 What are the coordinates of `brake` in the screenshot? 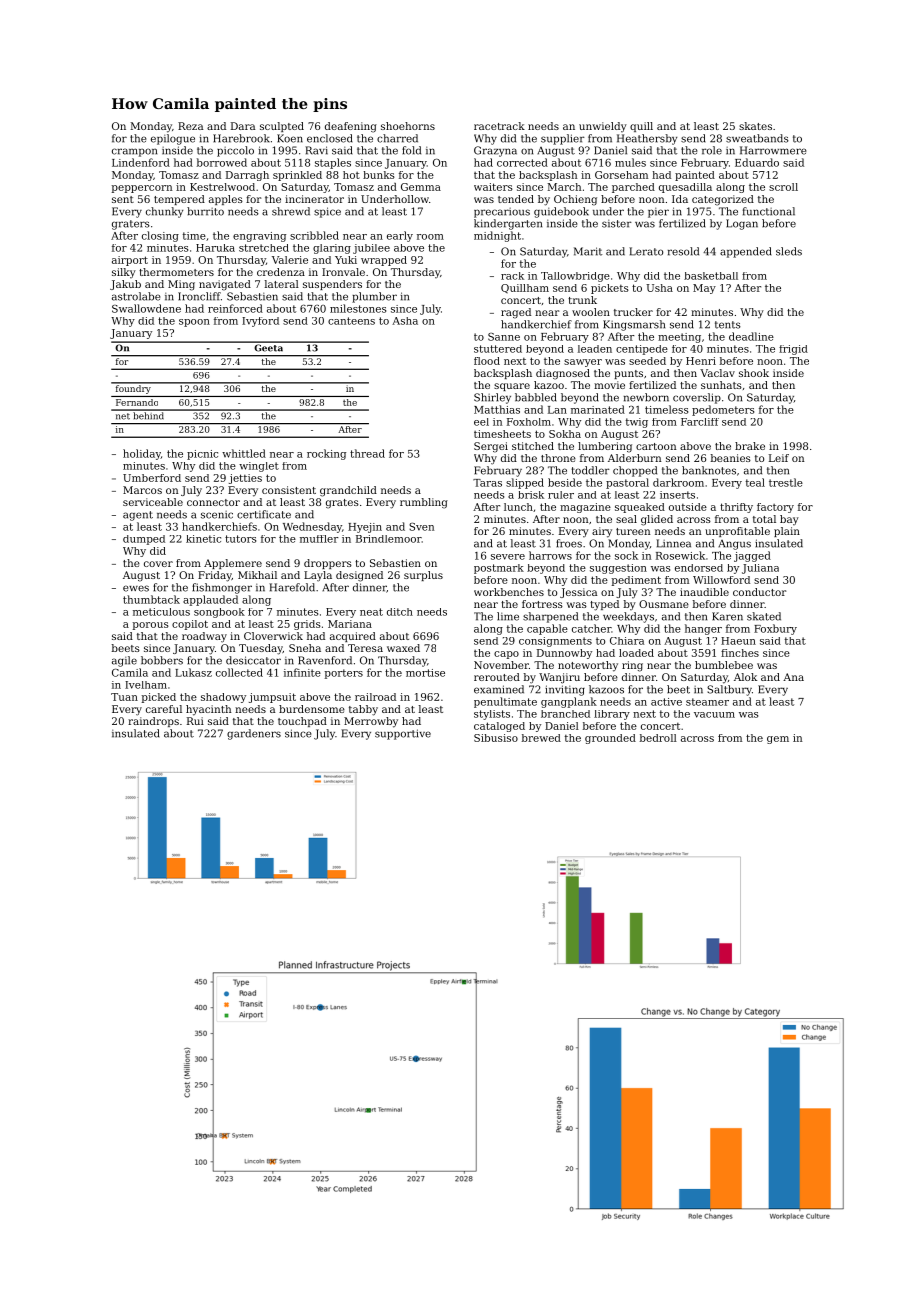 It's located at (750, 446).
